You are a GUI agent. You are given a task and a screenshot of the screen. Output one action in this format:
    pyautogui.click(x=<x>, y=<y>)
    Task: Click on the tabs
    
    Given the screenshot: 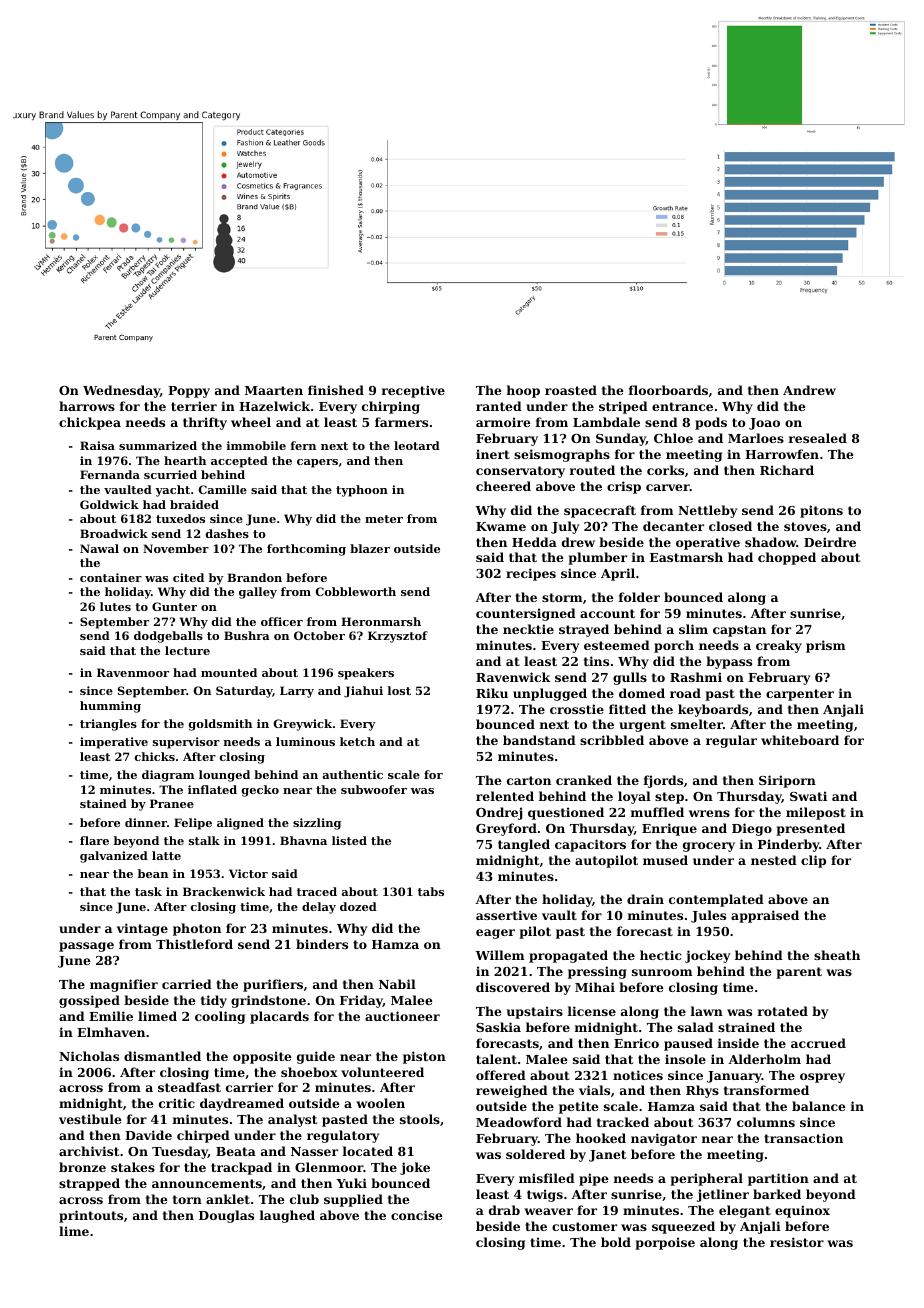 What is the action you would take?
    pyautogui.click(x=431, y=891)
